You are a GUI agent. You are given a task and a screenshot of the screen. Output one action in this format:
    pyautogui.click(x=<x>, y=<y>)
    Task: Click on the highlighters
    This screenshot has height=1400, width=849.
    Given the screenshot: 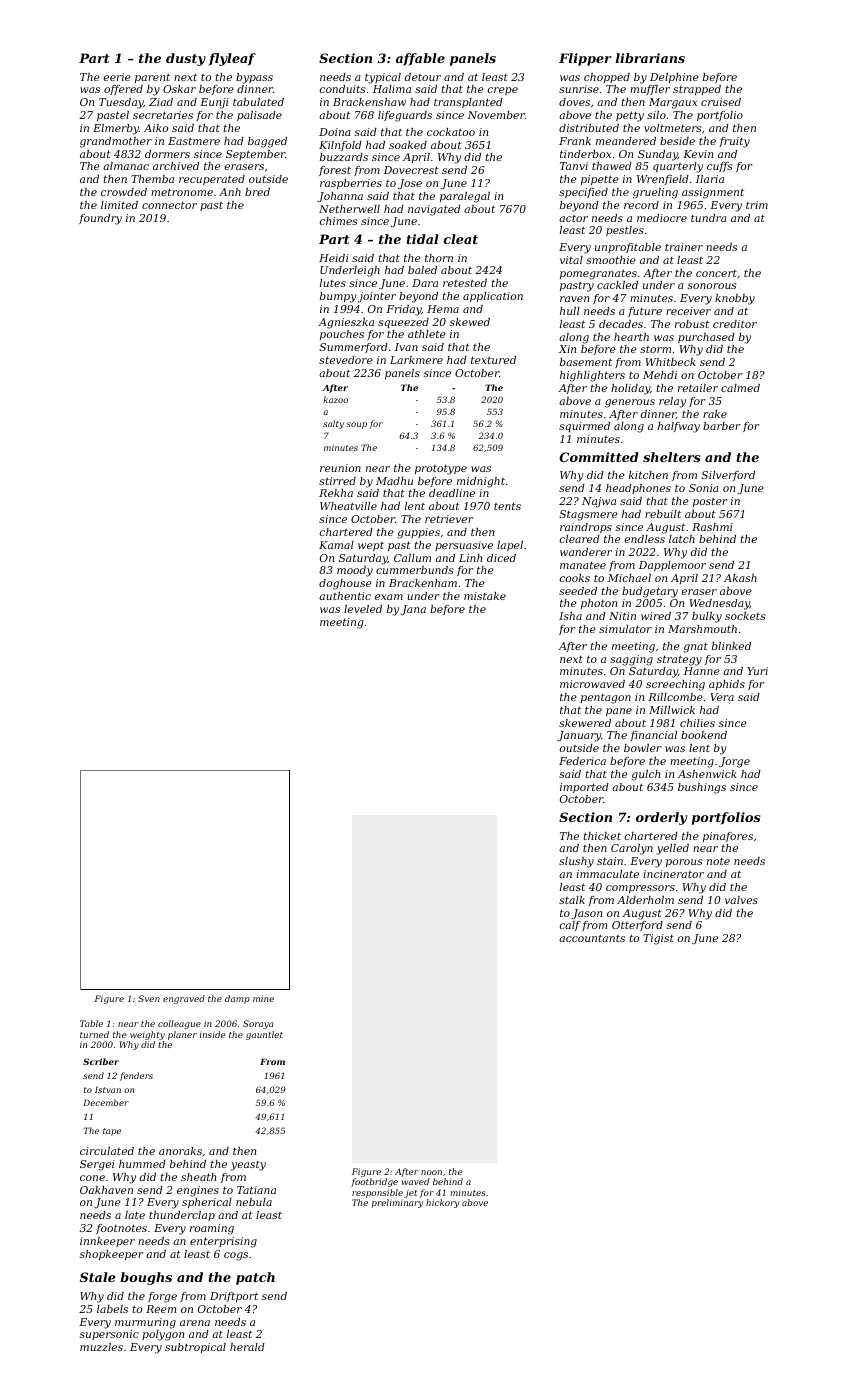 What is the action you would take?
    pyautogui.click(x=592, y=376)
